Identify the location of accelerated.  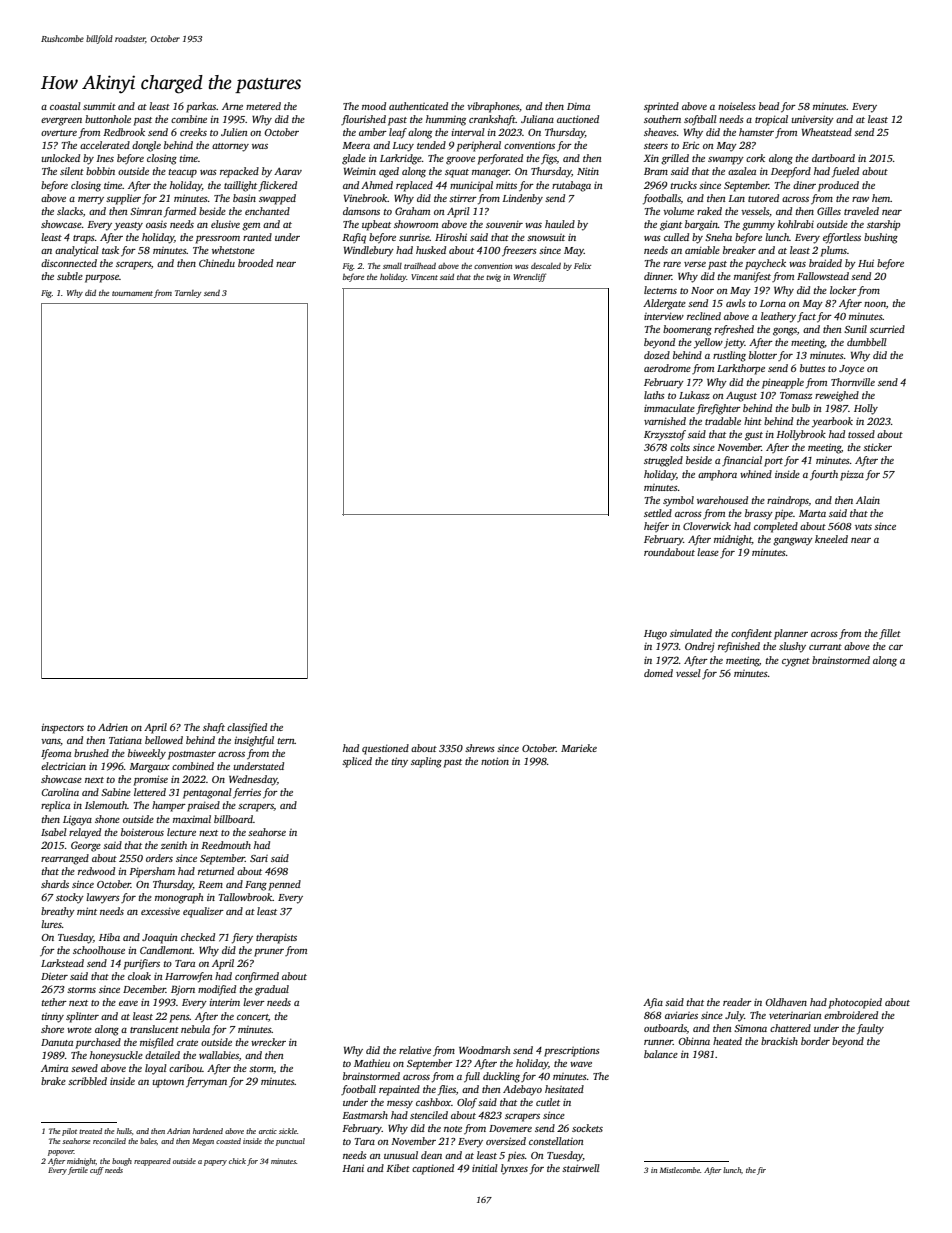
(105, 145).
